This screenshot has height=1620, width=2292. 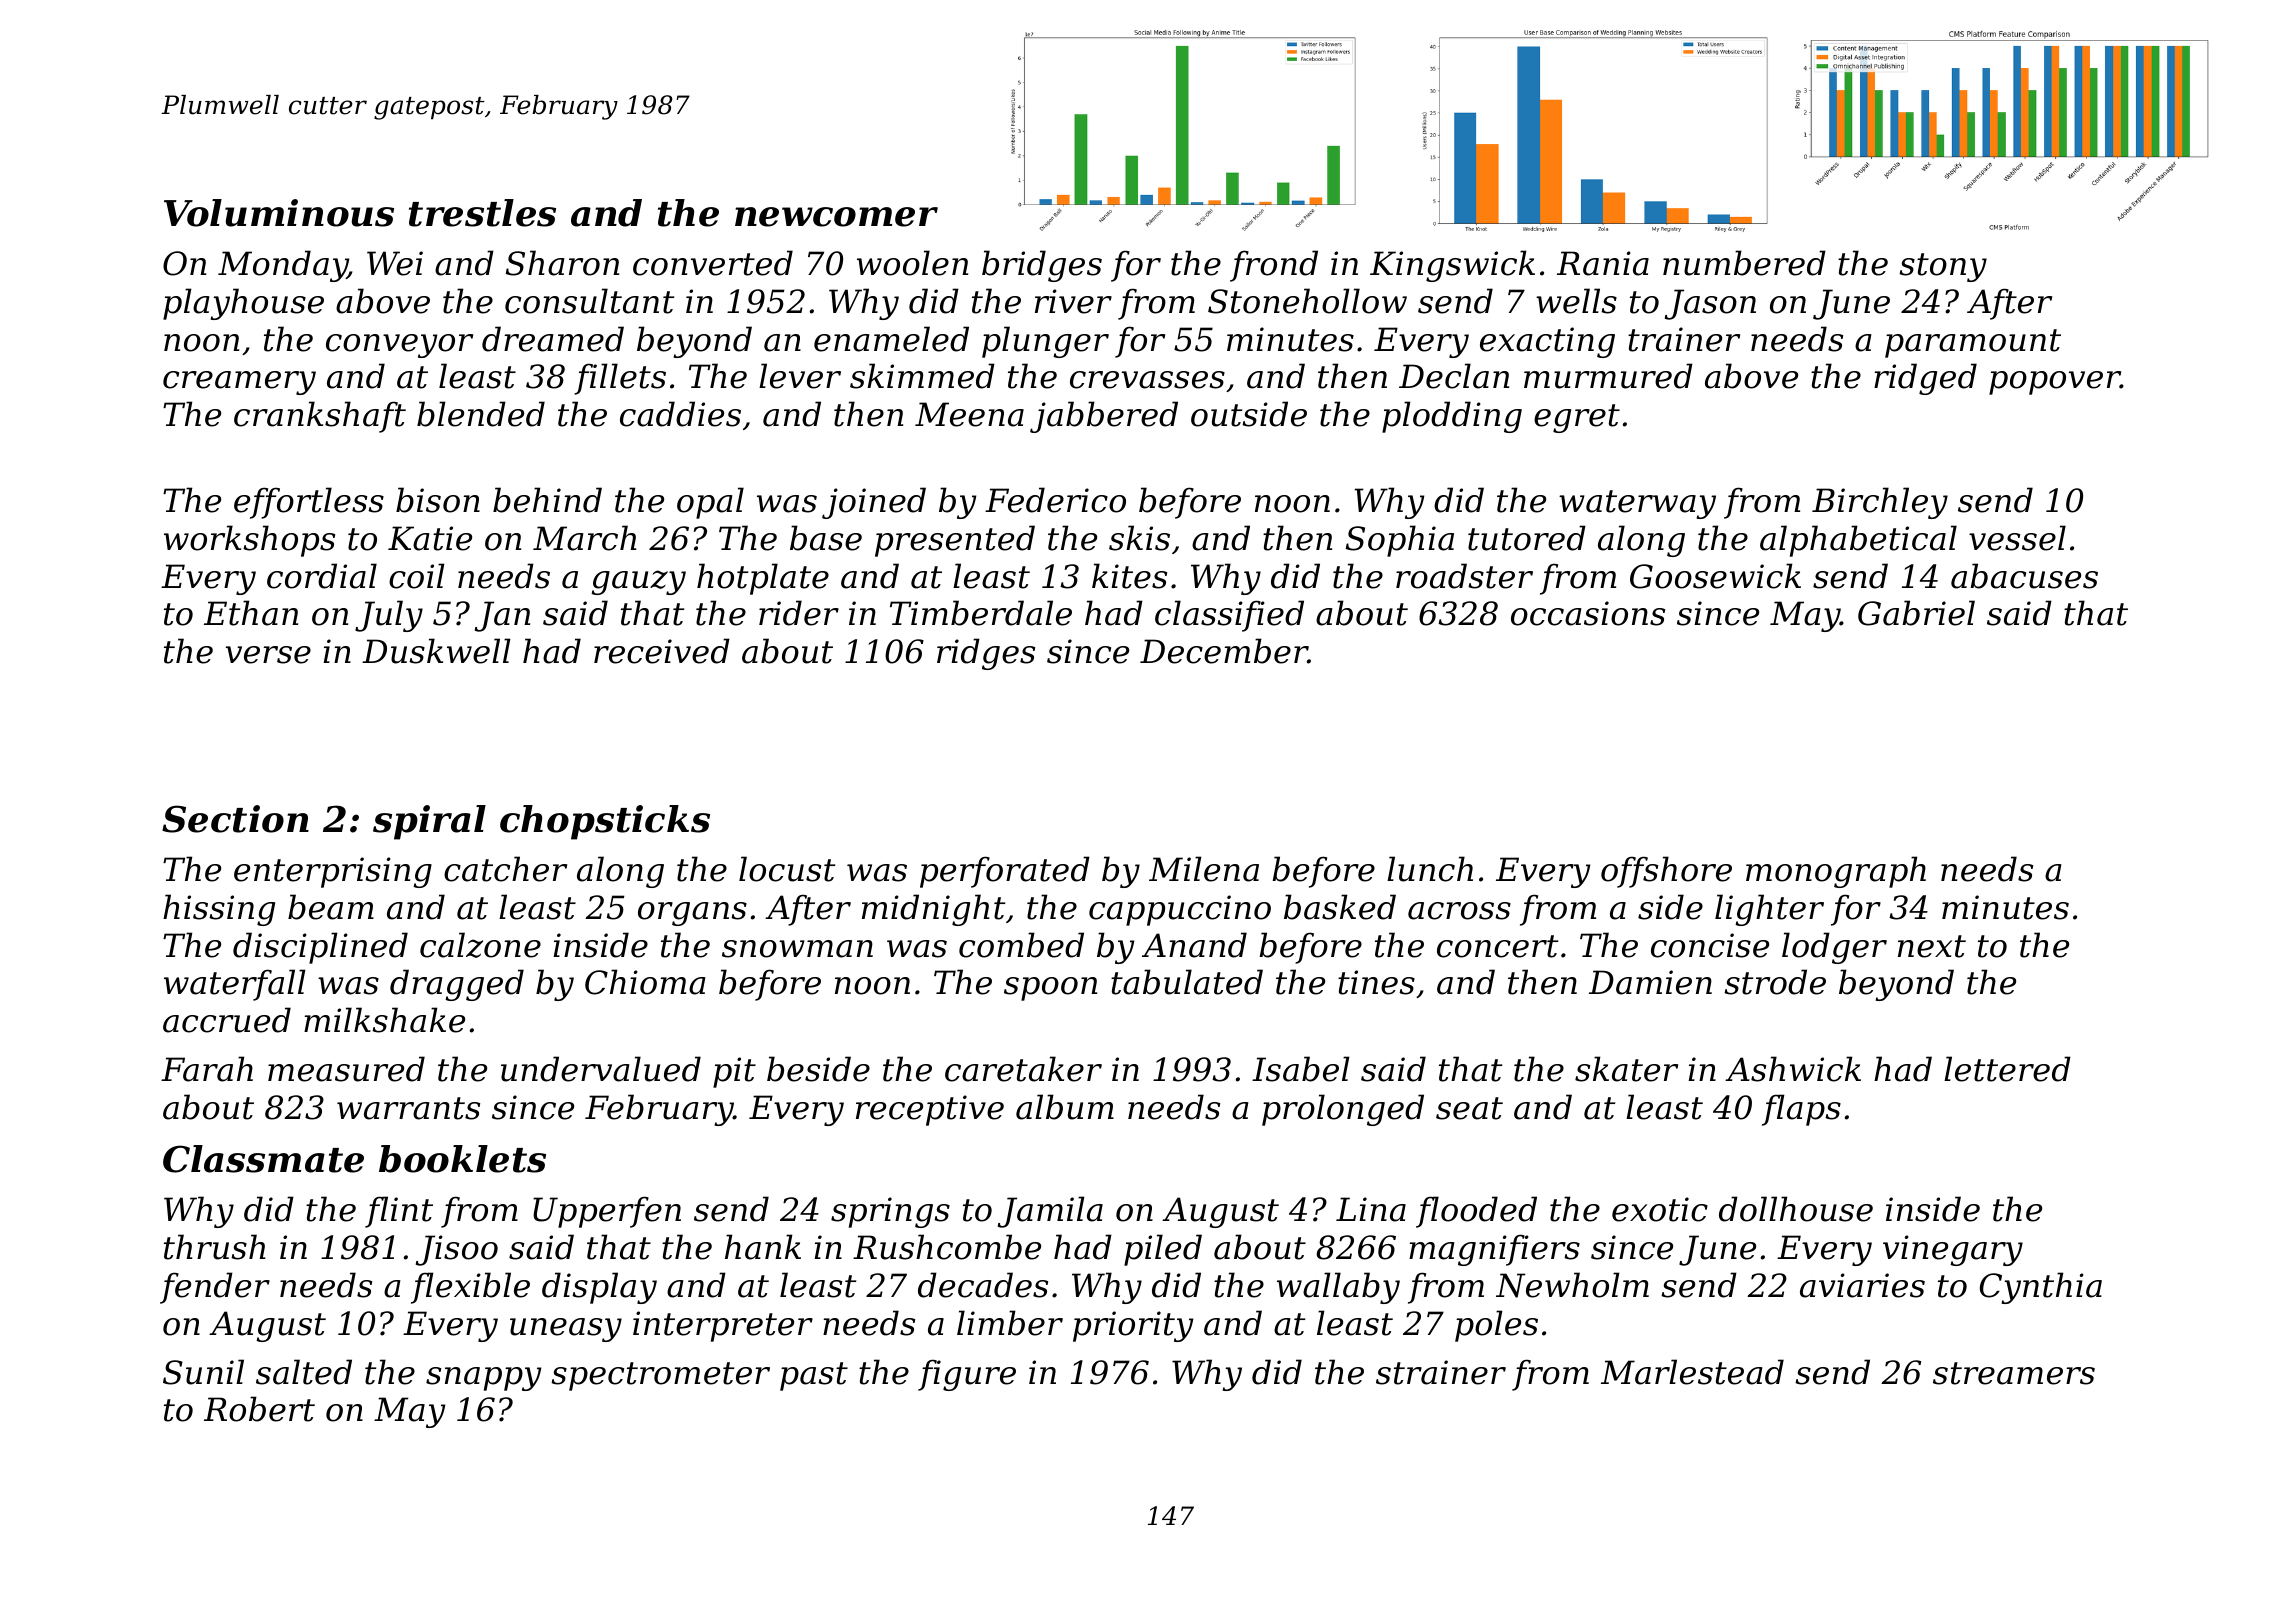 I want to click on basked, so click(x=1340, y=907).
